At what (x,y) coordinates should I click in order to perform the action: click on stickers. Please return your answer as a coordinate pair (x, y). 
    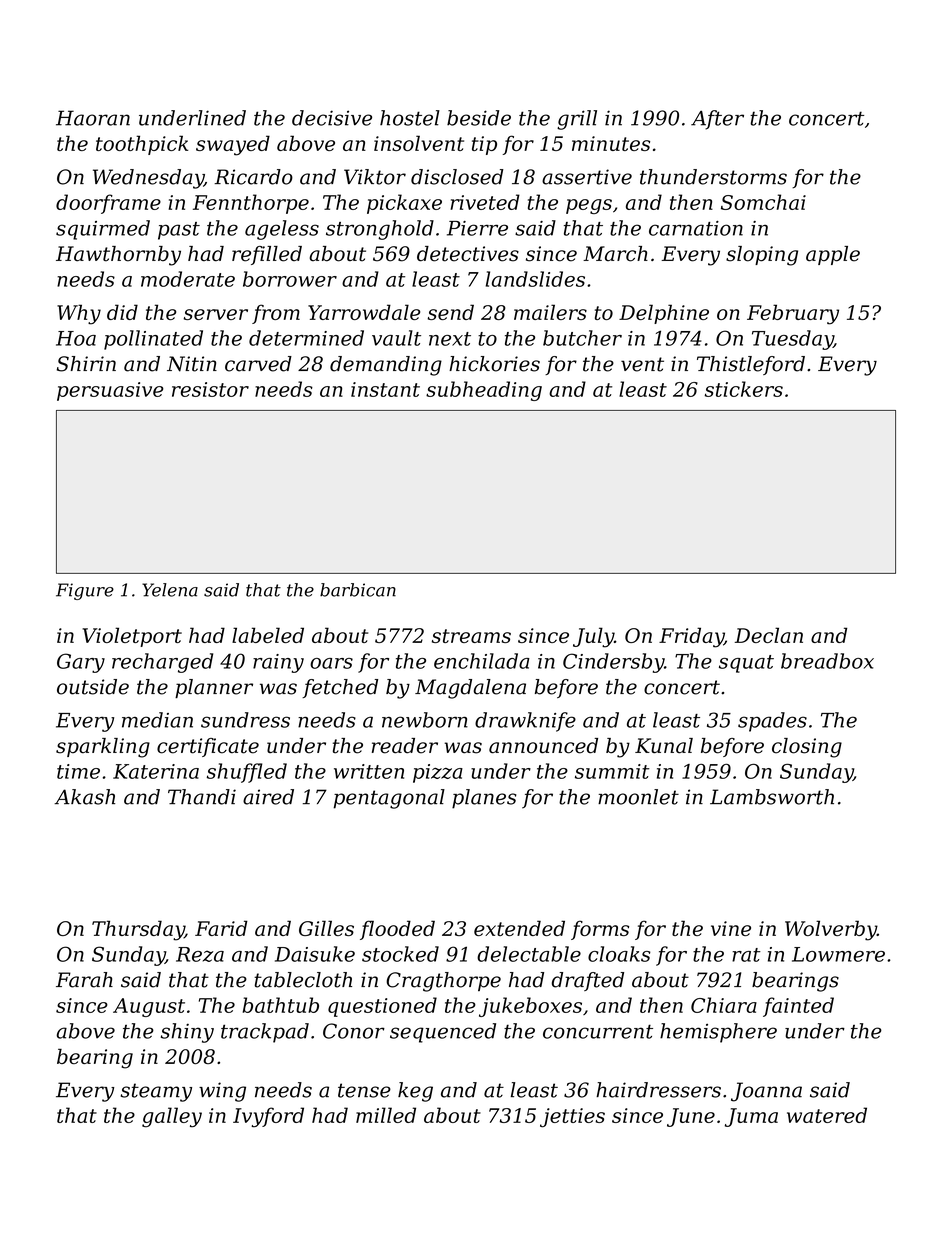
    Looking at the image, I should click on (744, 389).
